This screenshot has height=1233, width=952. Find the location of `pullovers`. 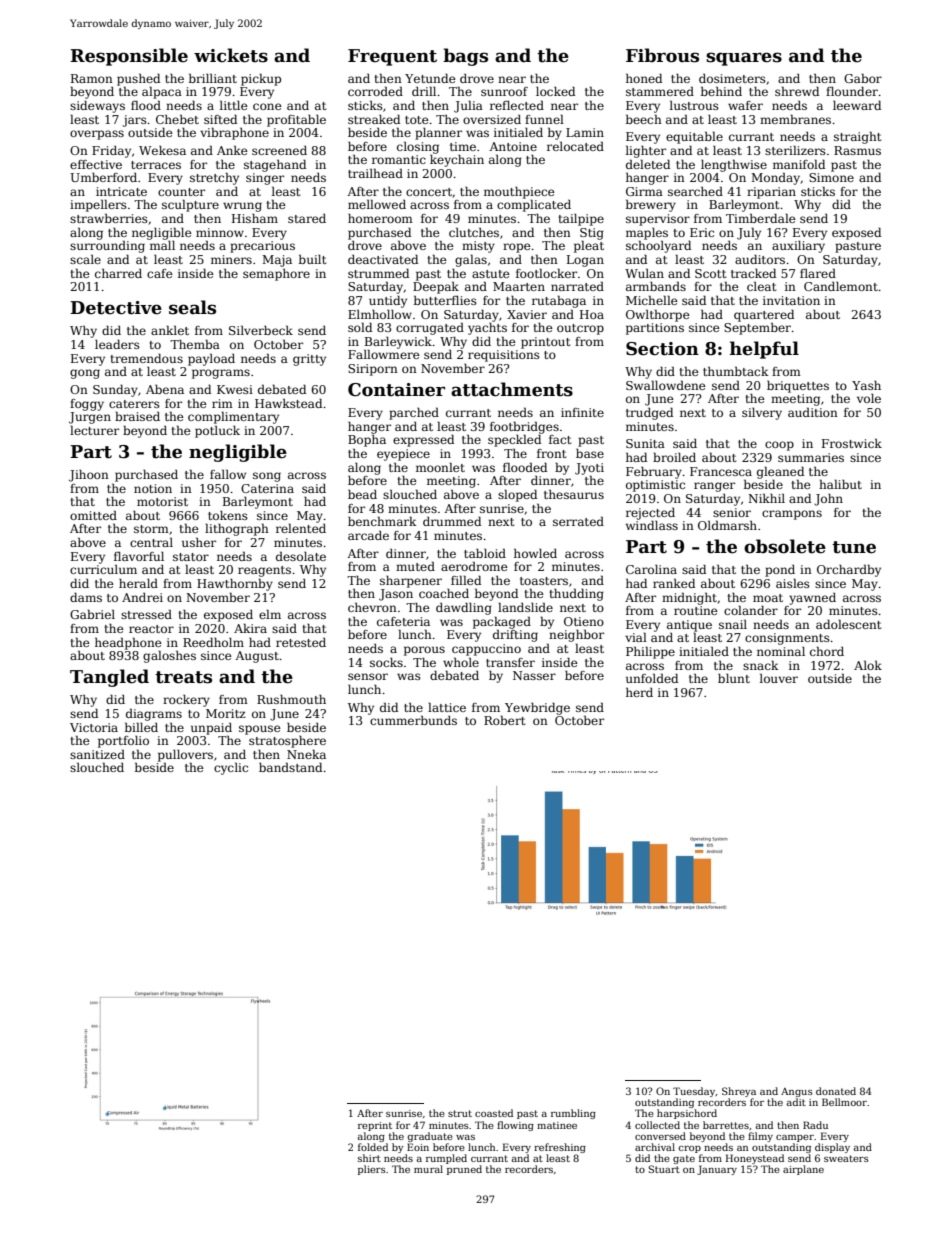

pullovers is located at coordinates (185, 756).
